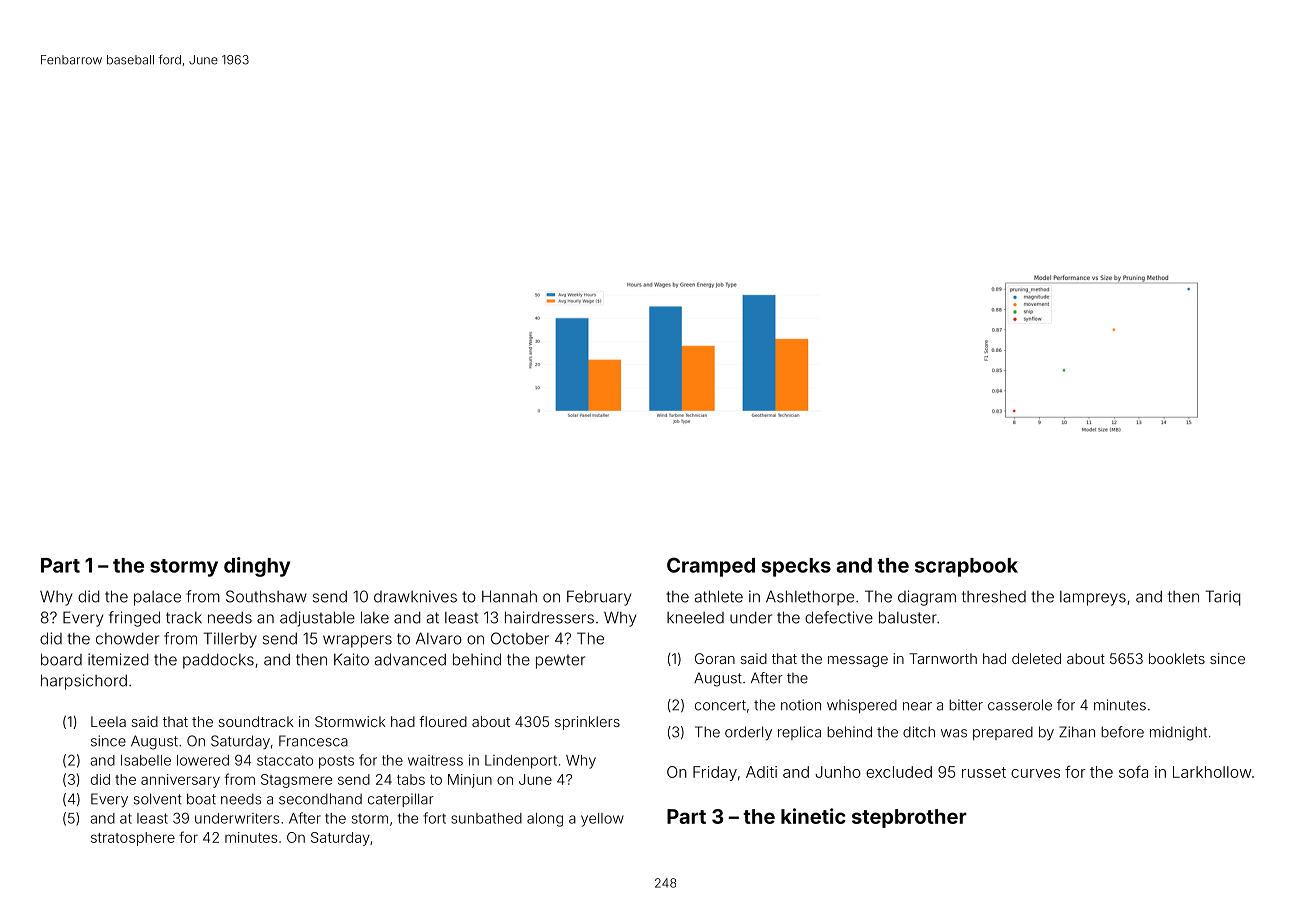  What do you see at coordinates (966, 567) in the screenshot?
I see `scrapbook` at bounding box center [966, 567].
